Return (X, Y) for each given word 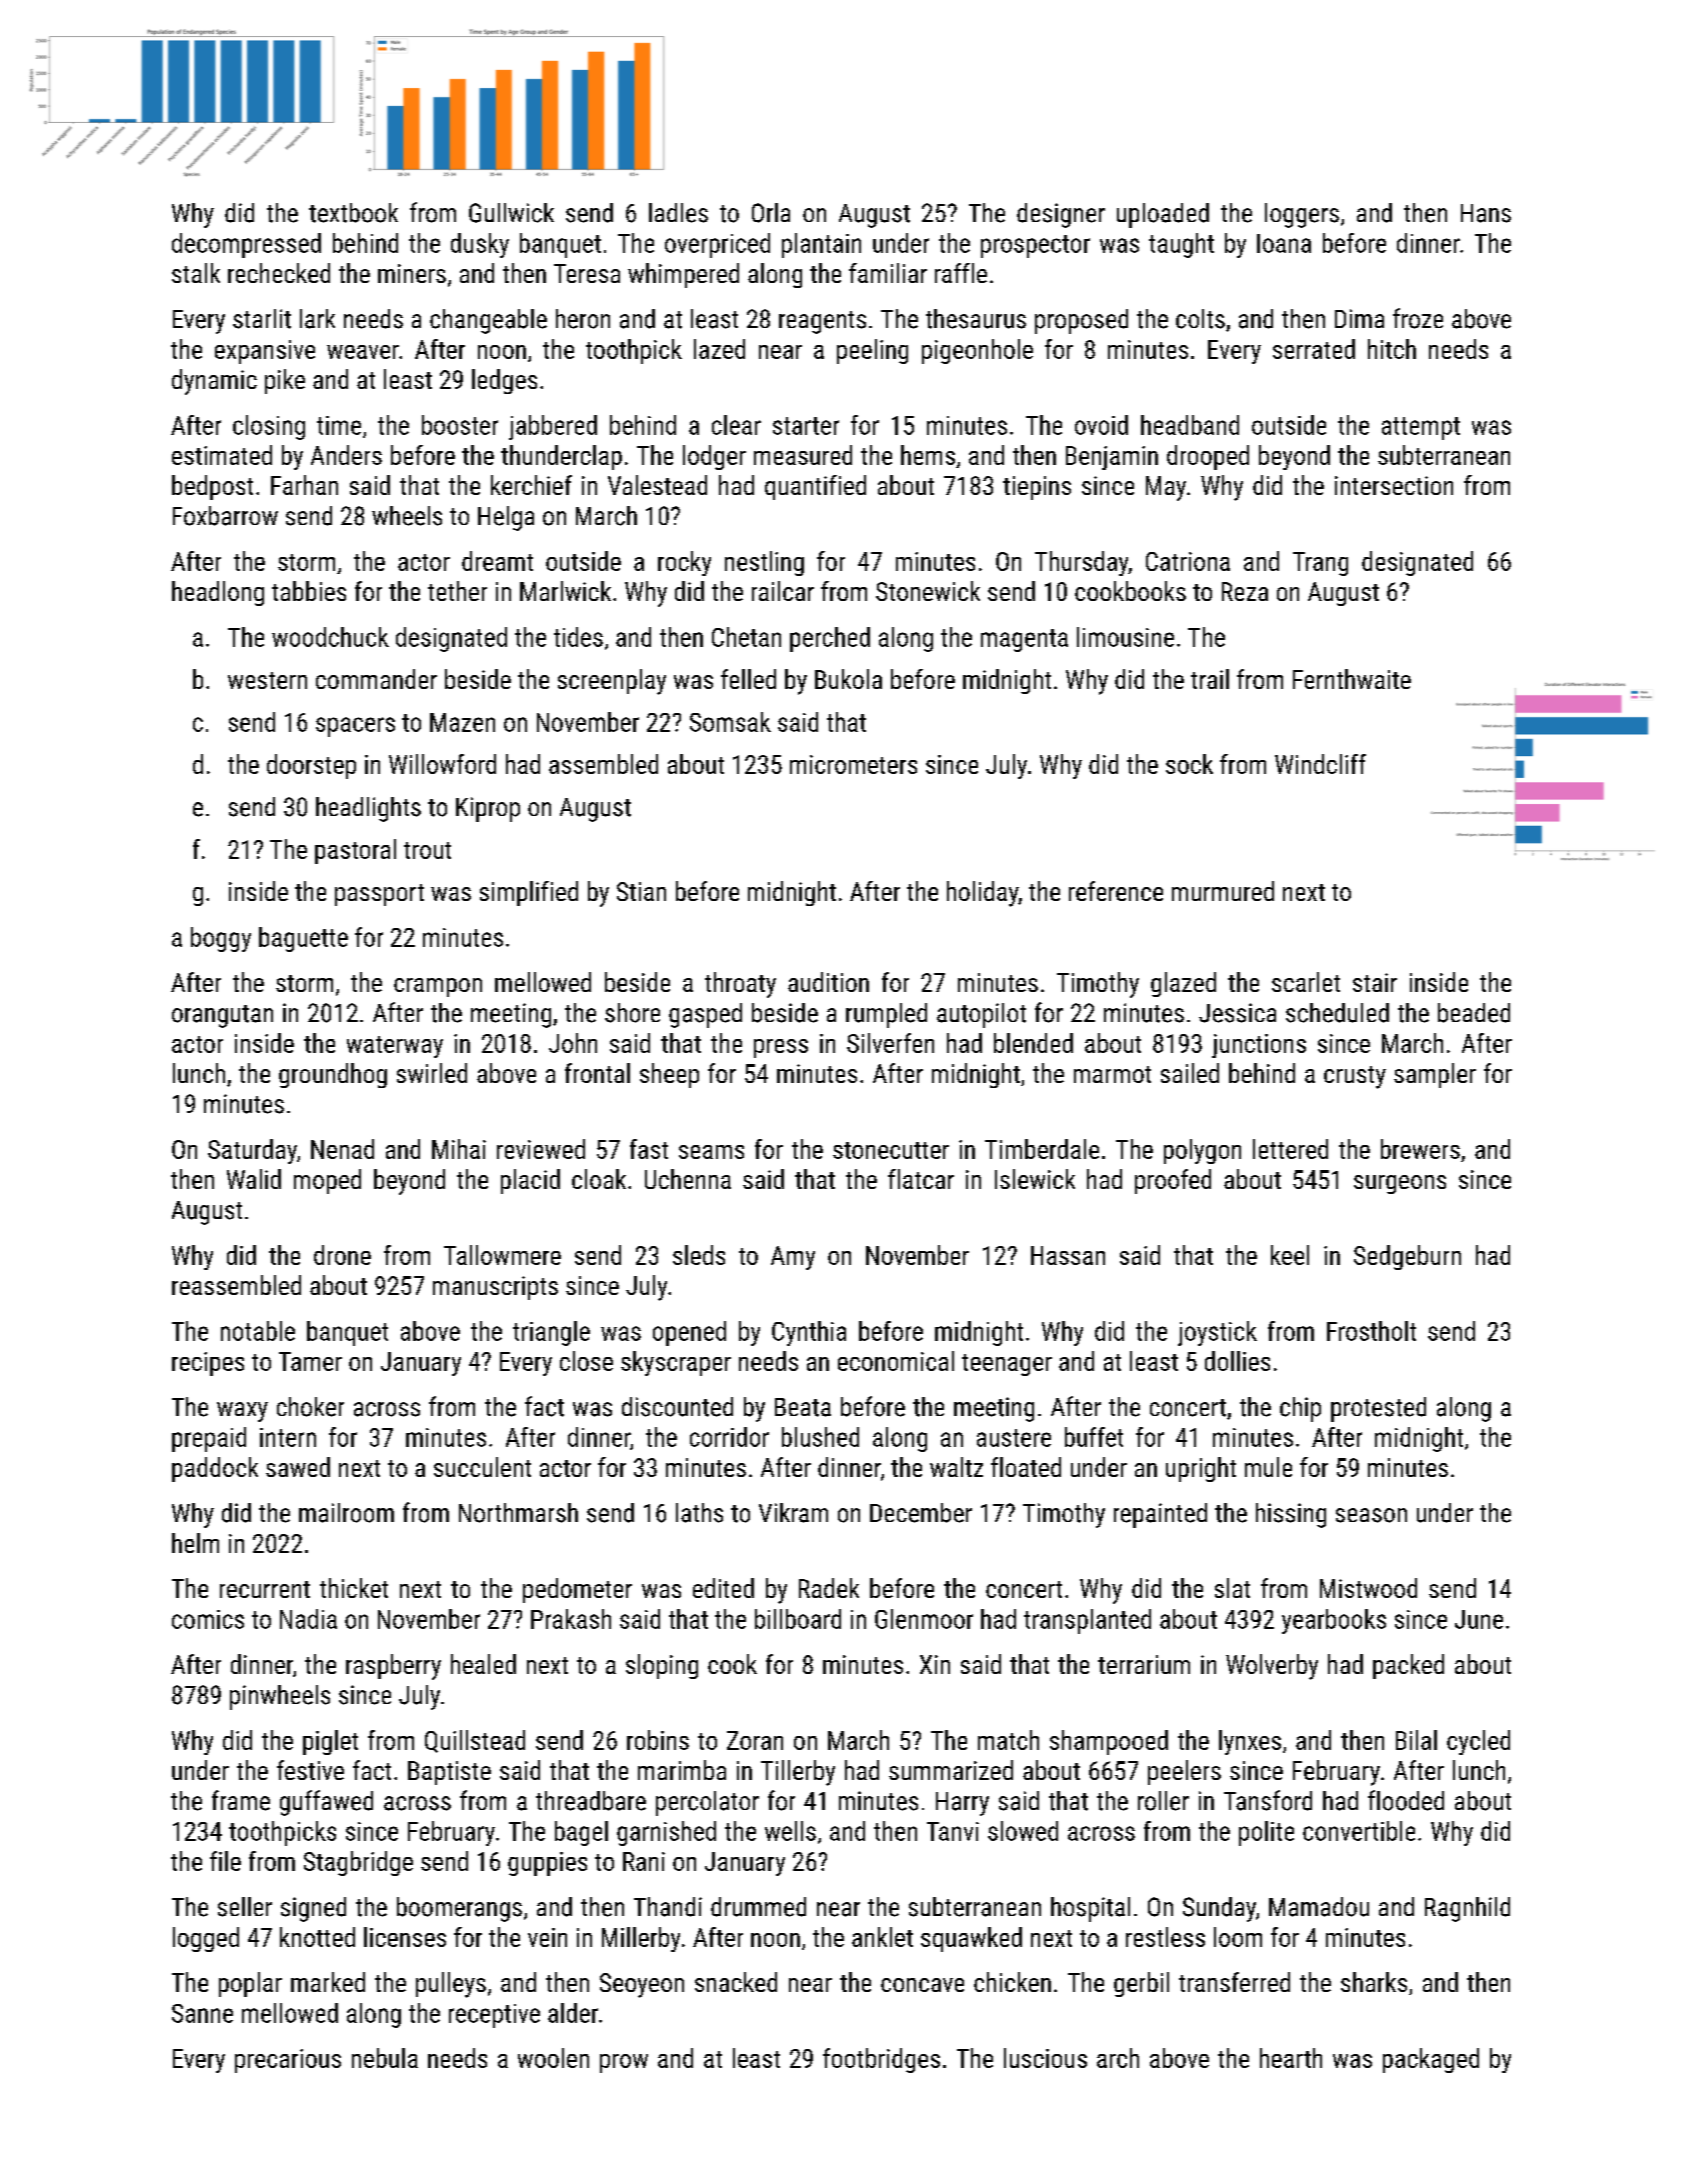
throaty (740, 985)
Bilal (1416, 1740)
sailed (1190, 1073)
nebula (385, 2058)
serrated (1314, 349)
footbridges (881, 2060)
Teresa (587, 273)
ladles (678, 213)
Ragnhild (1467, 1909)
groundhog (333, 1075)
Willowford (442, 764)
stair (1375, 982)
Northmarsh (518, 1513)
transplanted (1087, 1621)
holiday (982, 894)
